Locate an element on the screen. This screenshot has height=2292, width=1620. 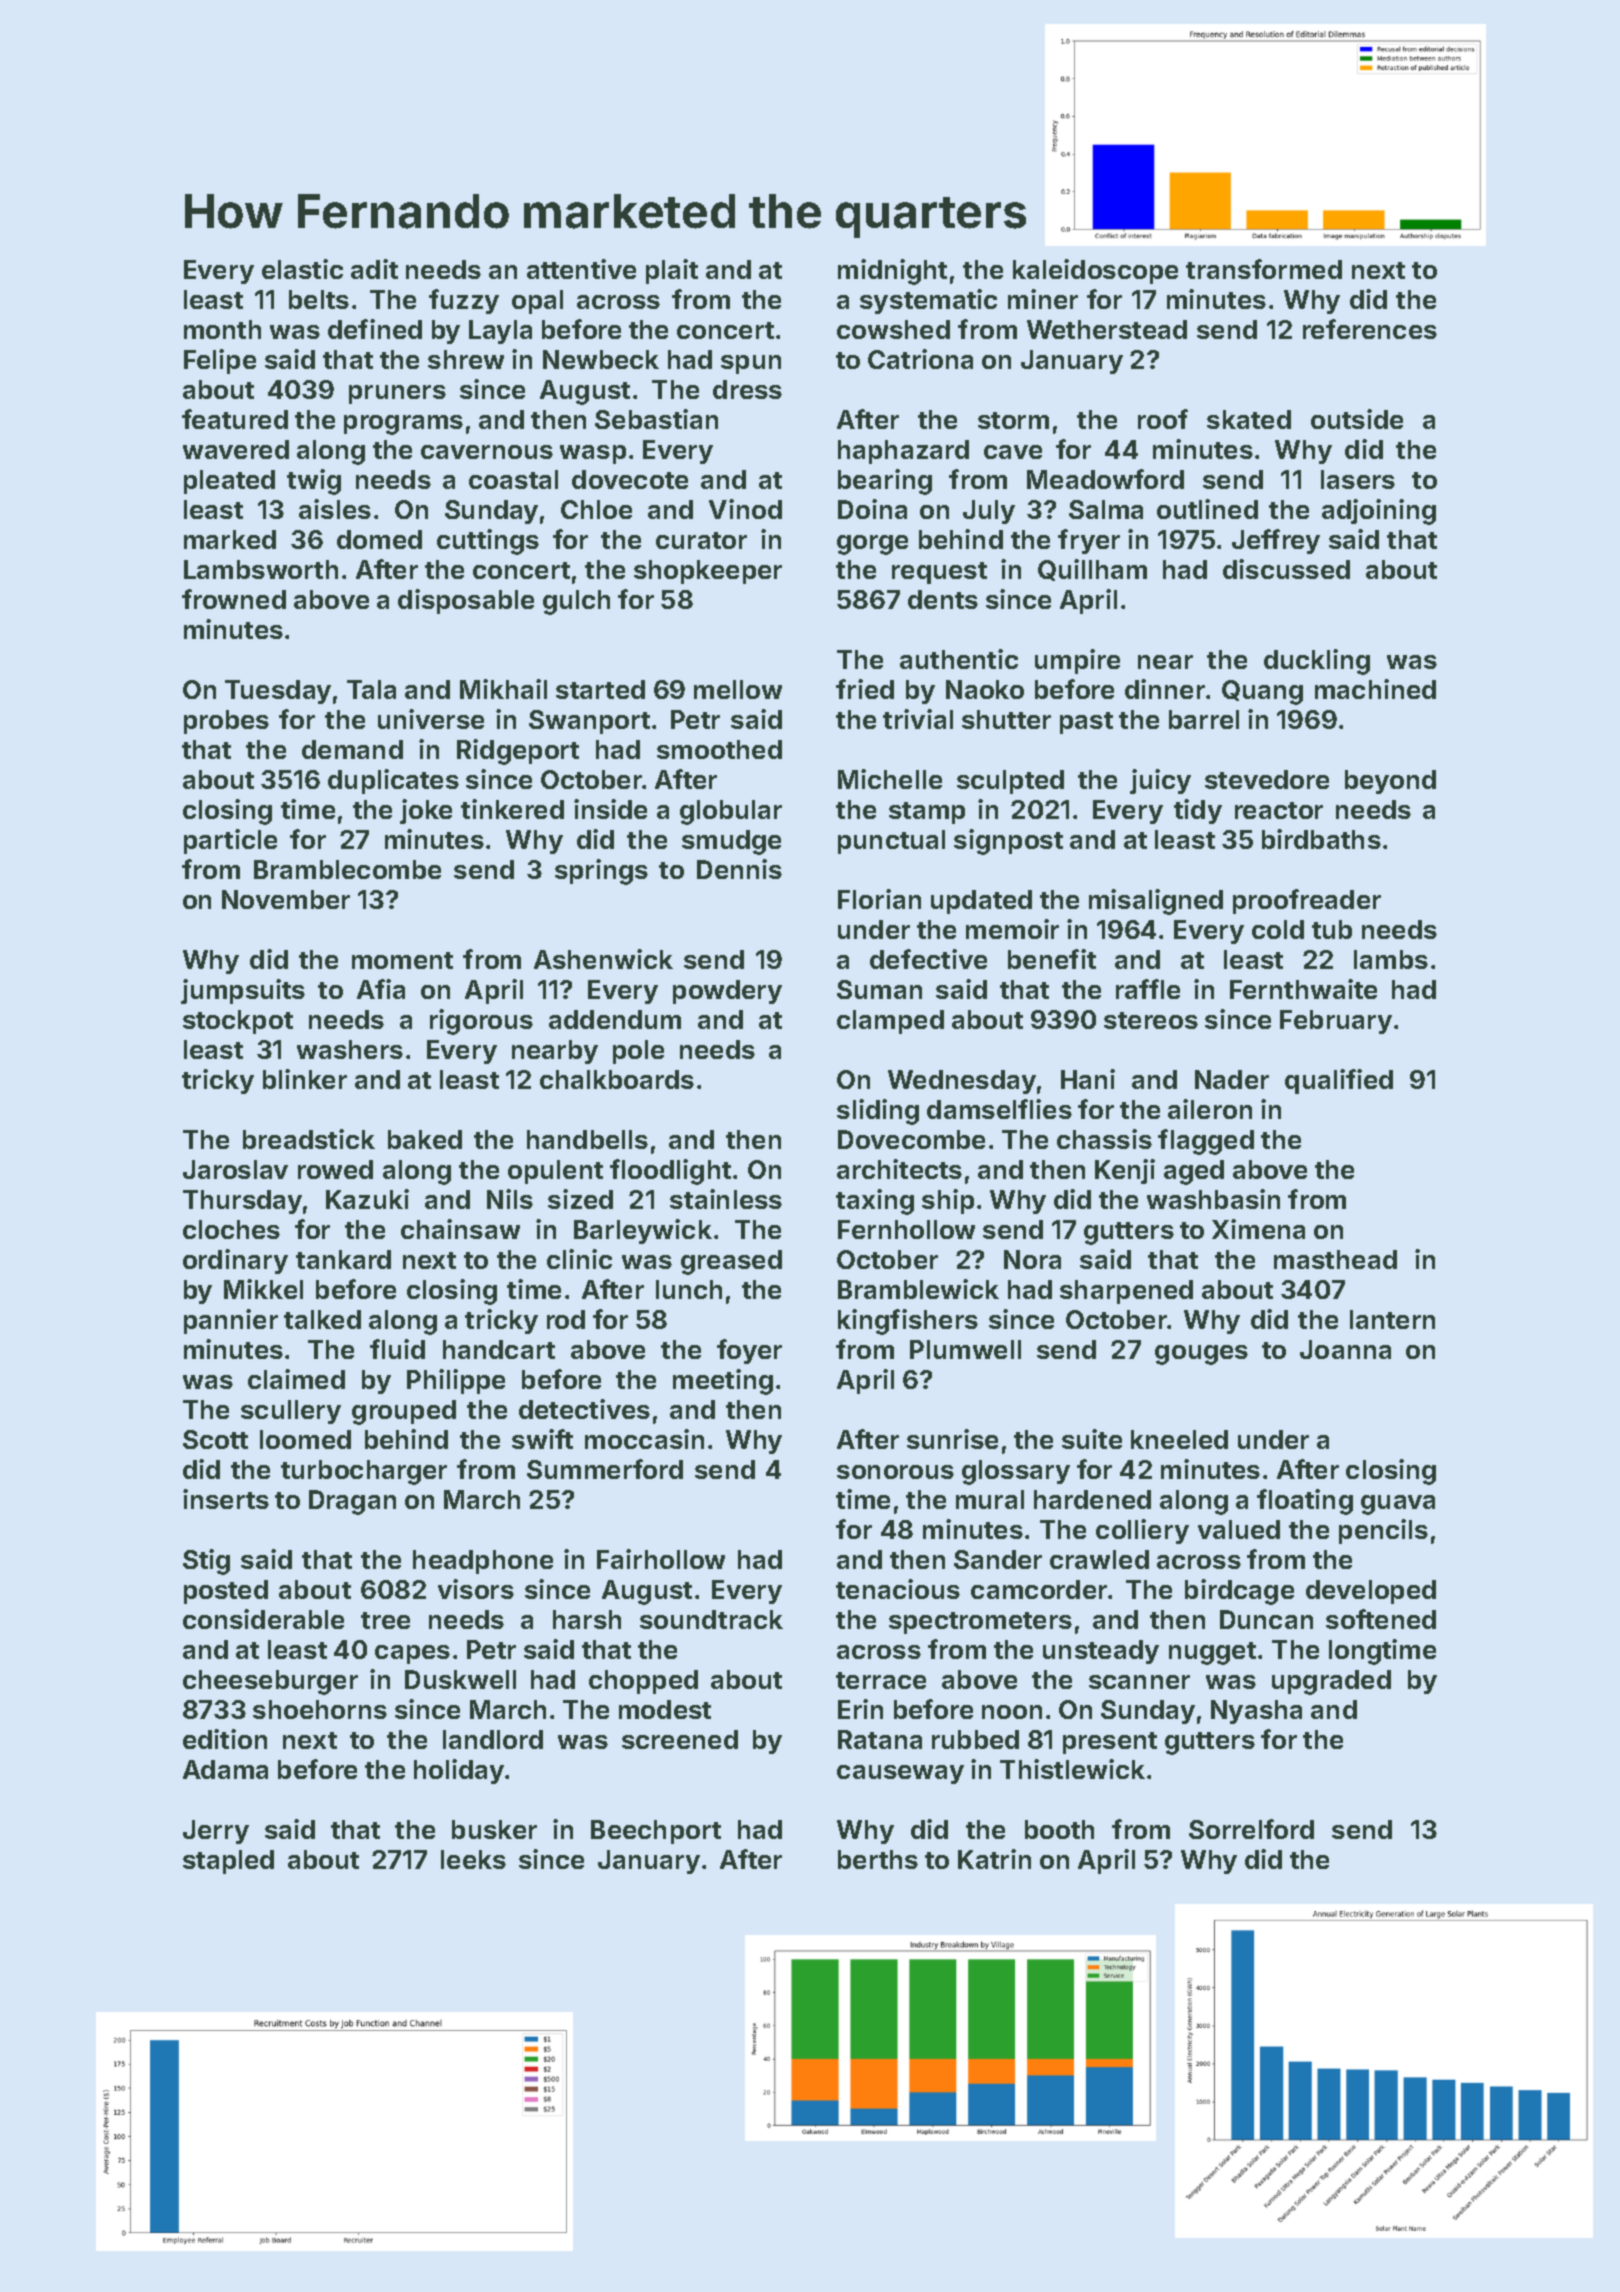
featured is located at coordinates (235, 419).
